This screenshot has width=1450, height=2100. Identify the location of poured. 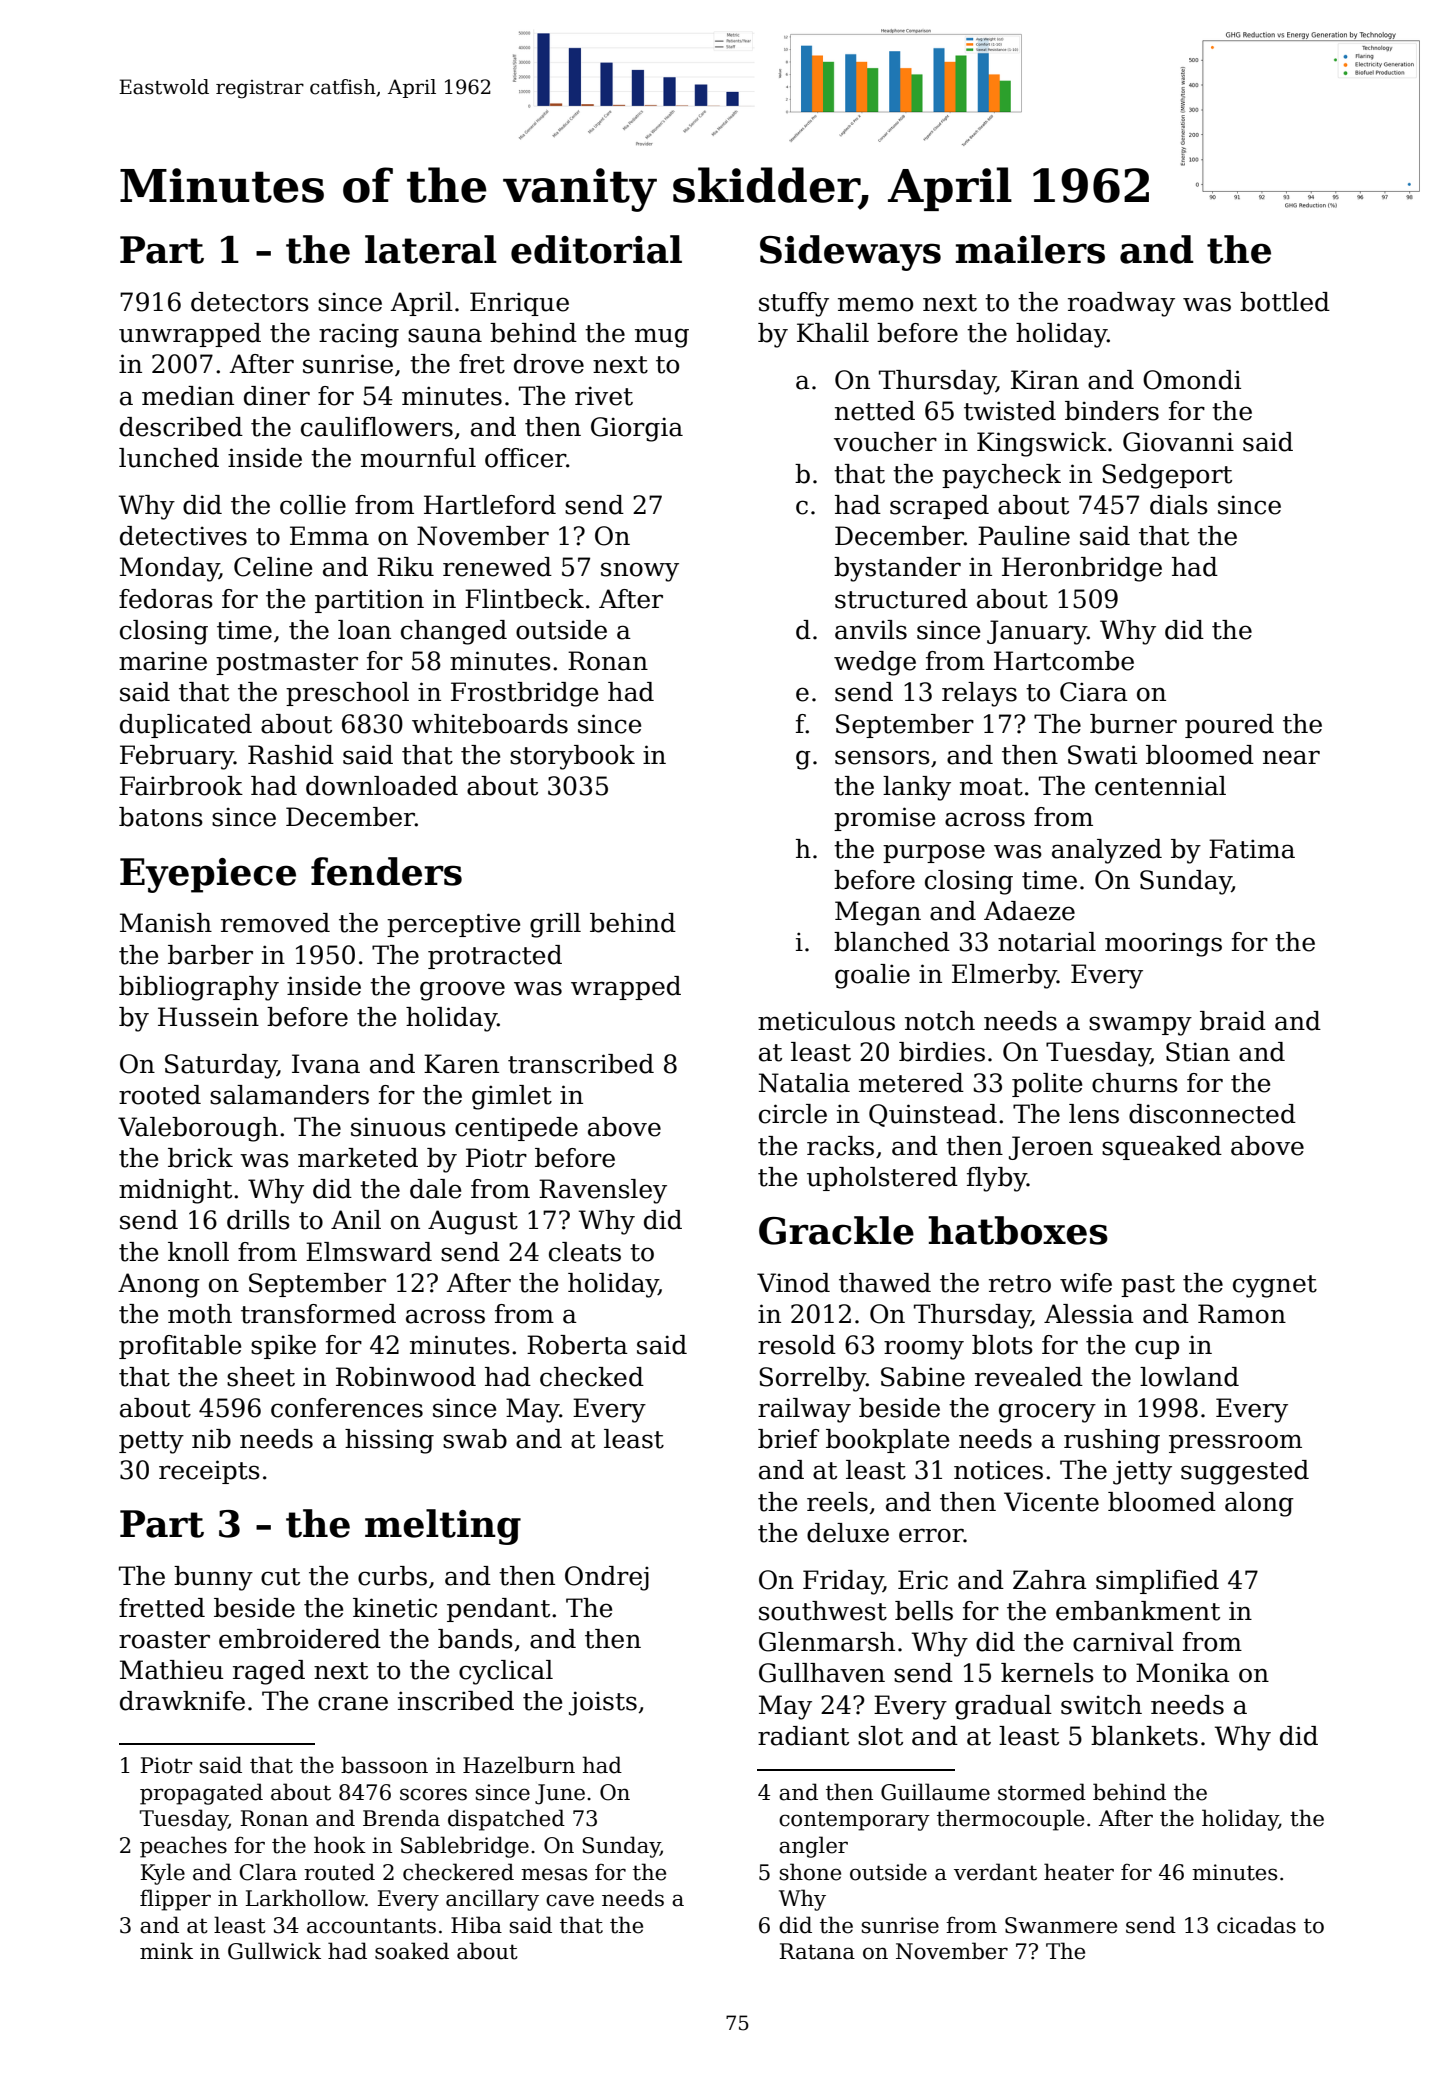
(1229, 726).
